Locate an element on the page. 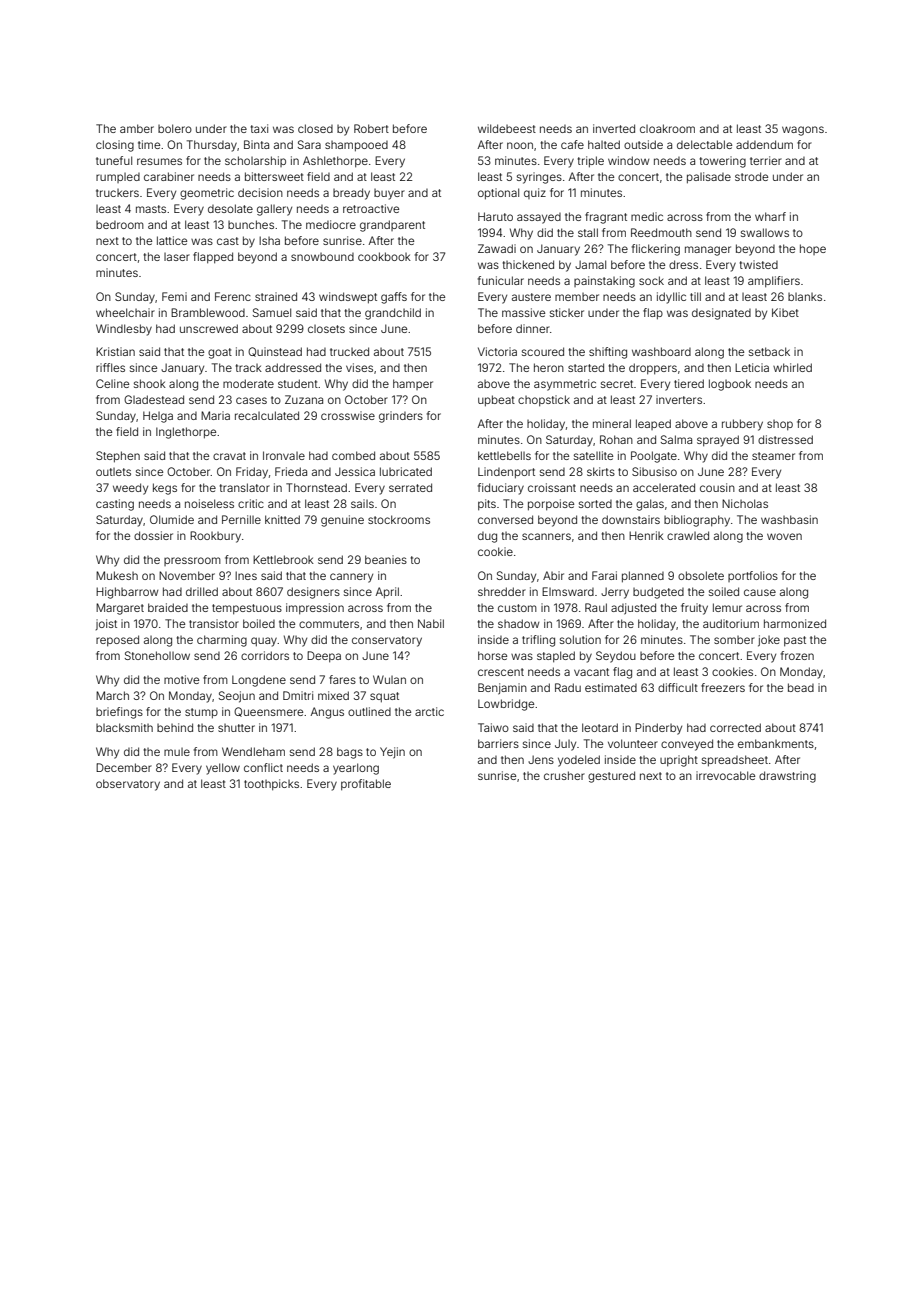 This image has width=924, height=1308. shop is located at coordinates (780, 425).
